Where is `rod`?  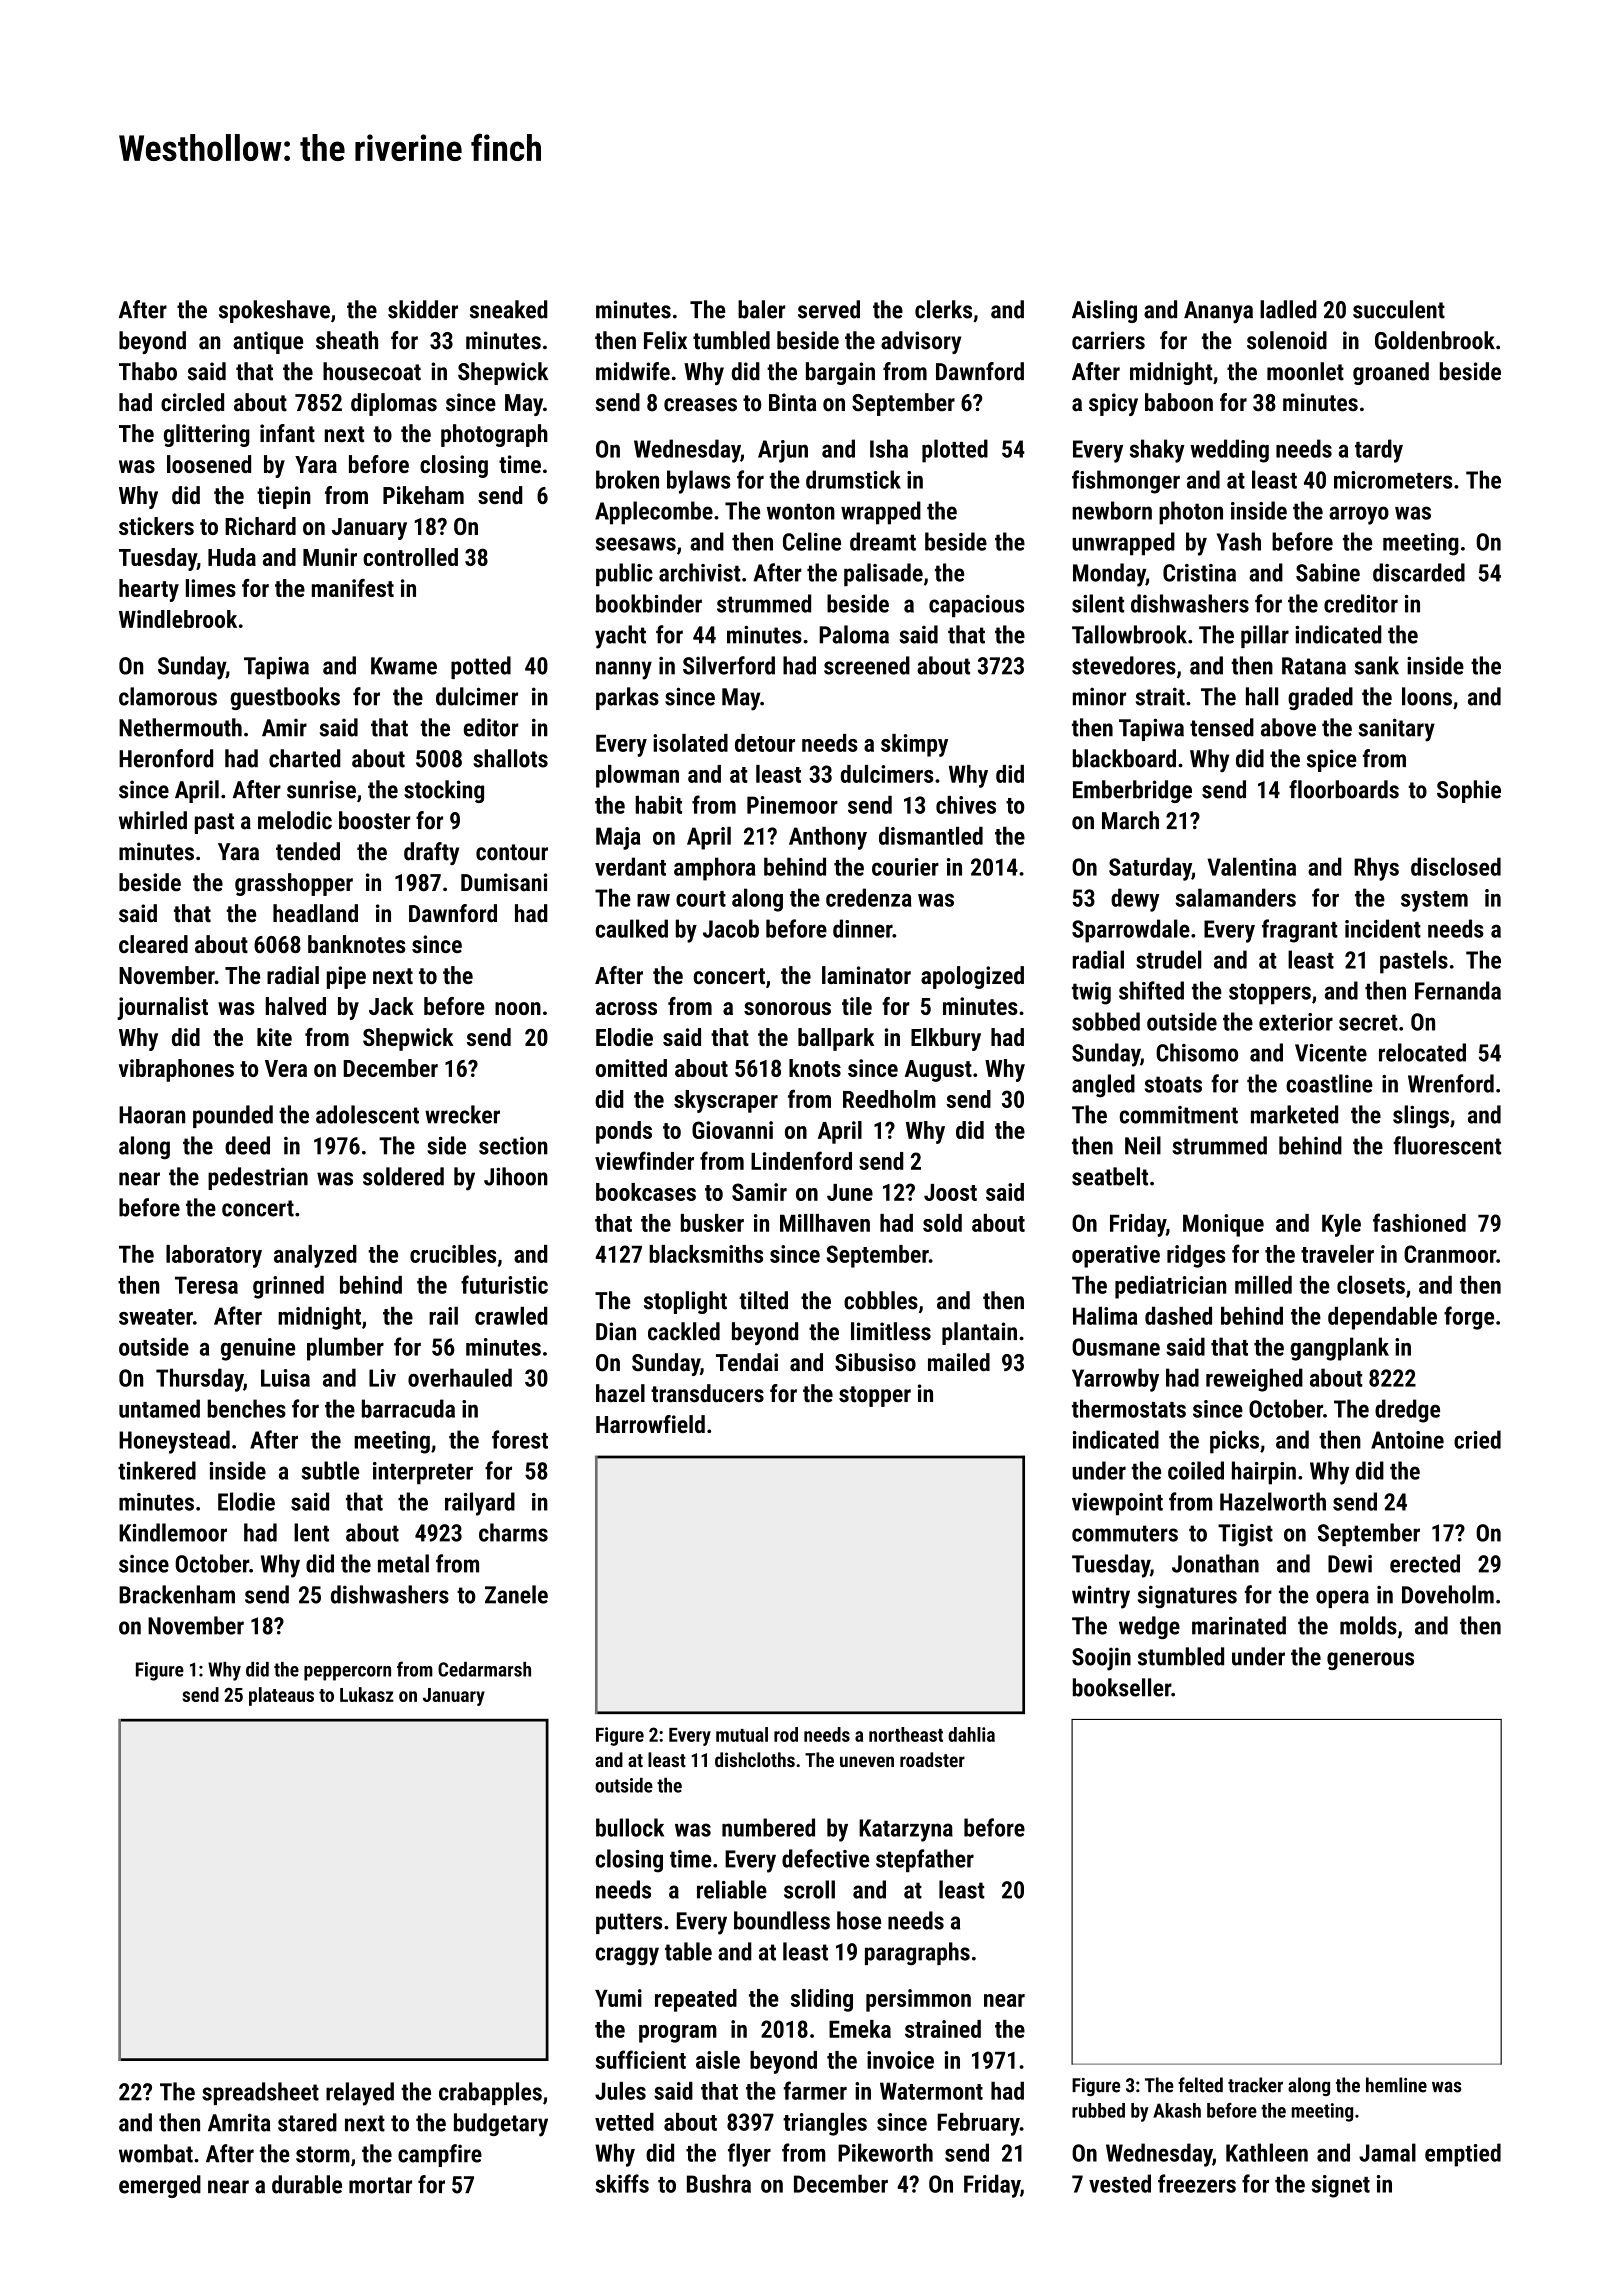
rod is located at coordinates (786, 1734).
